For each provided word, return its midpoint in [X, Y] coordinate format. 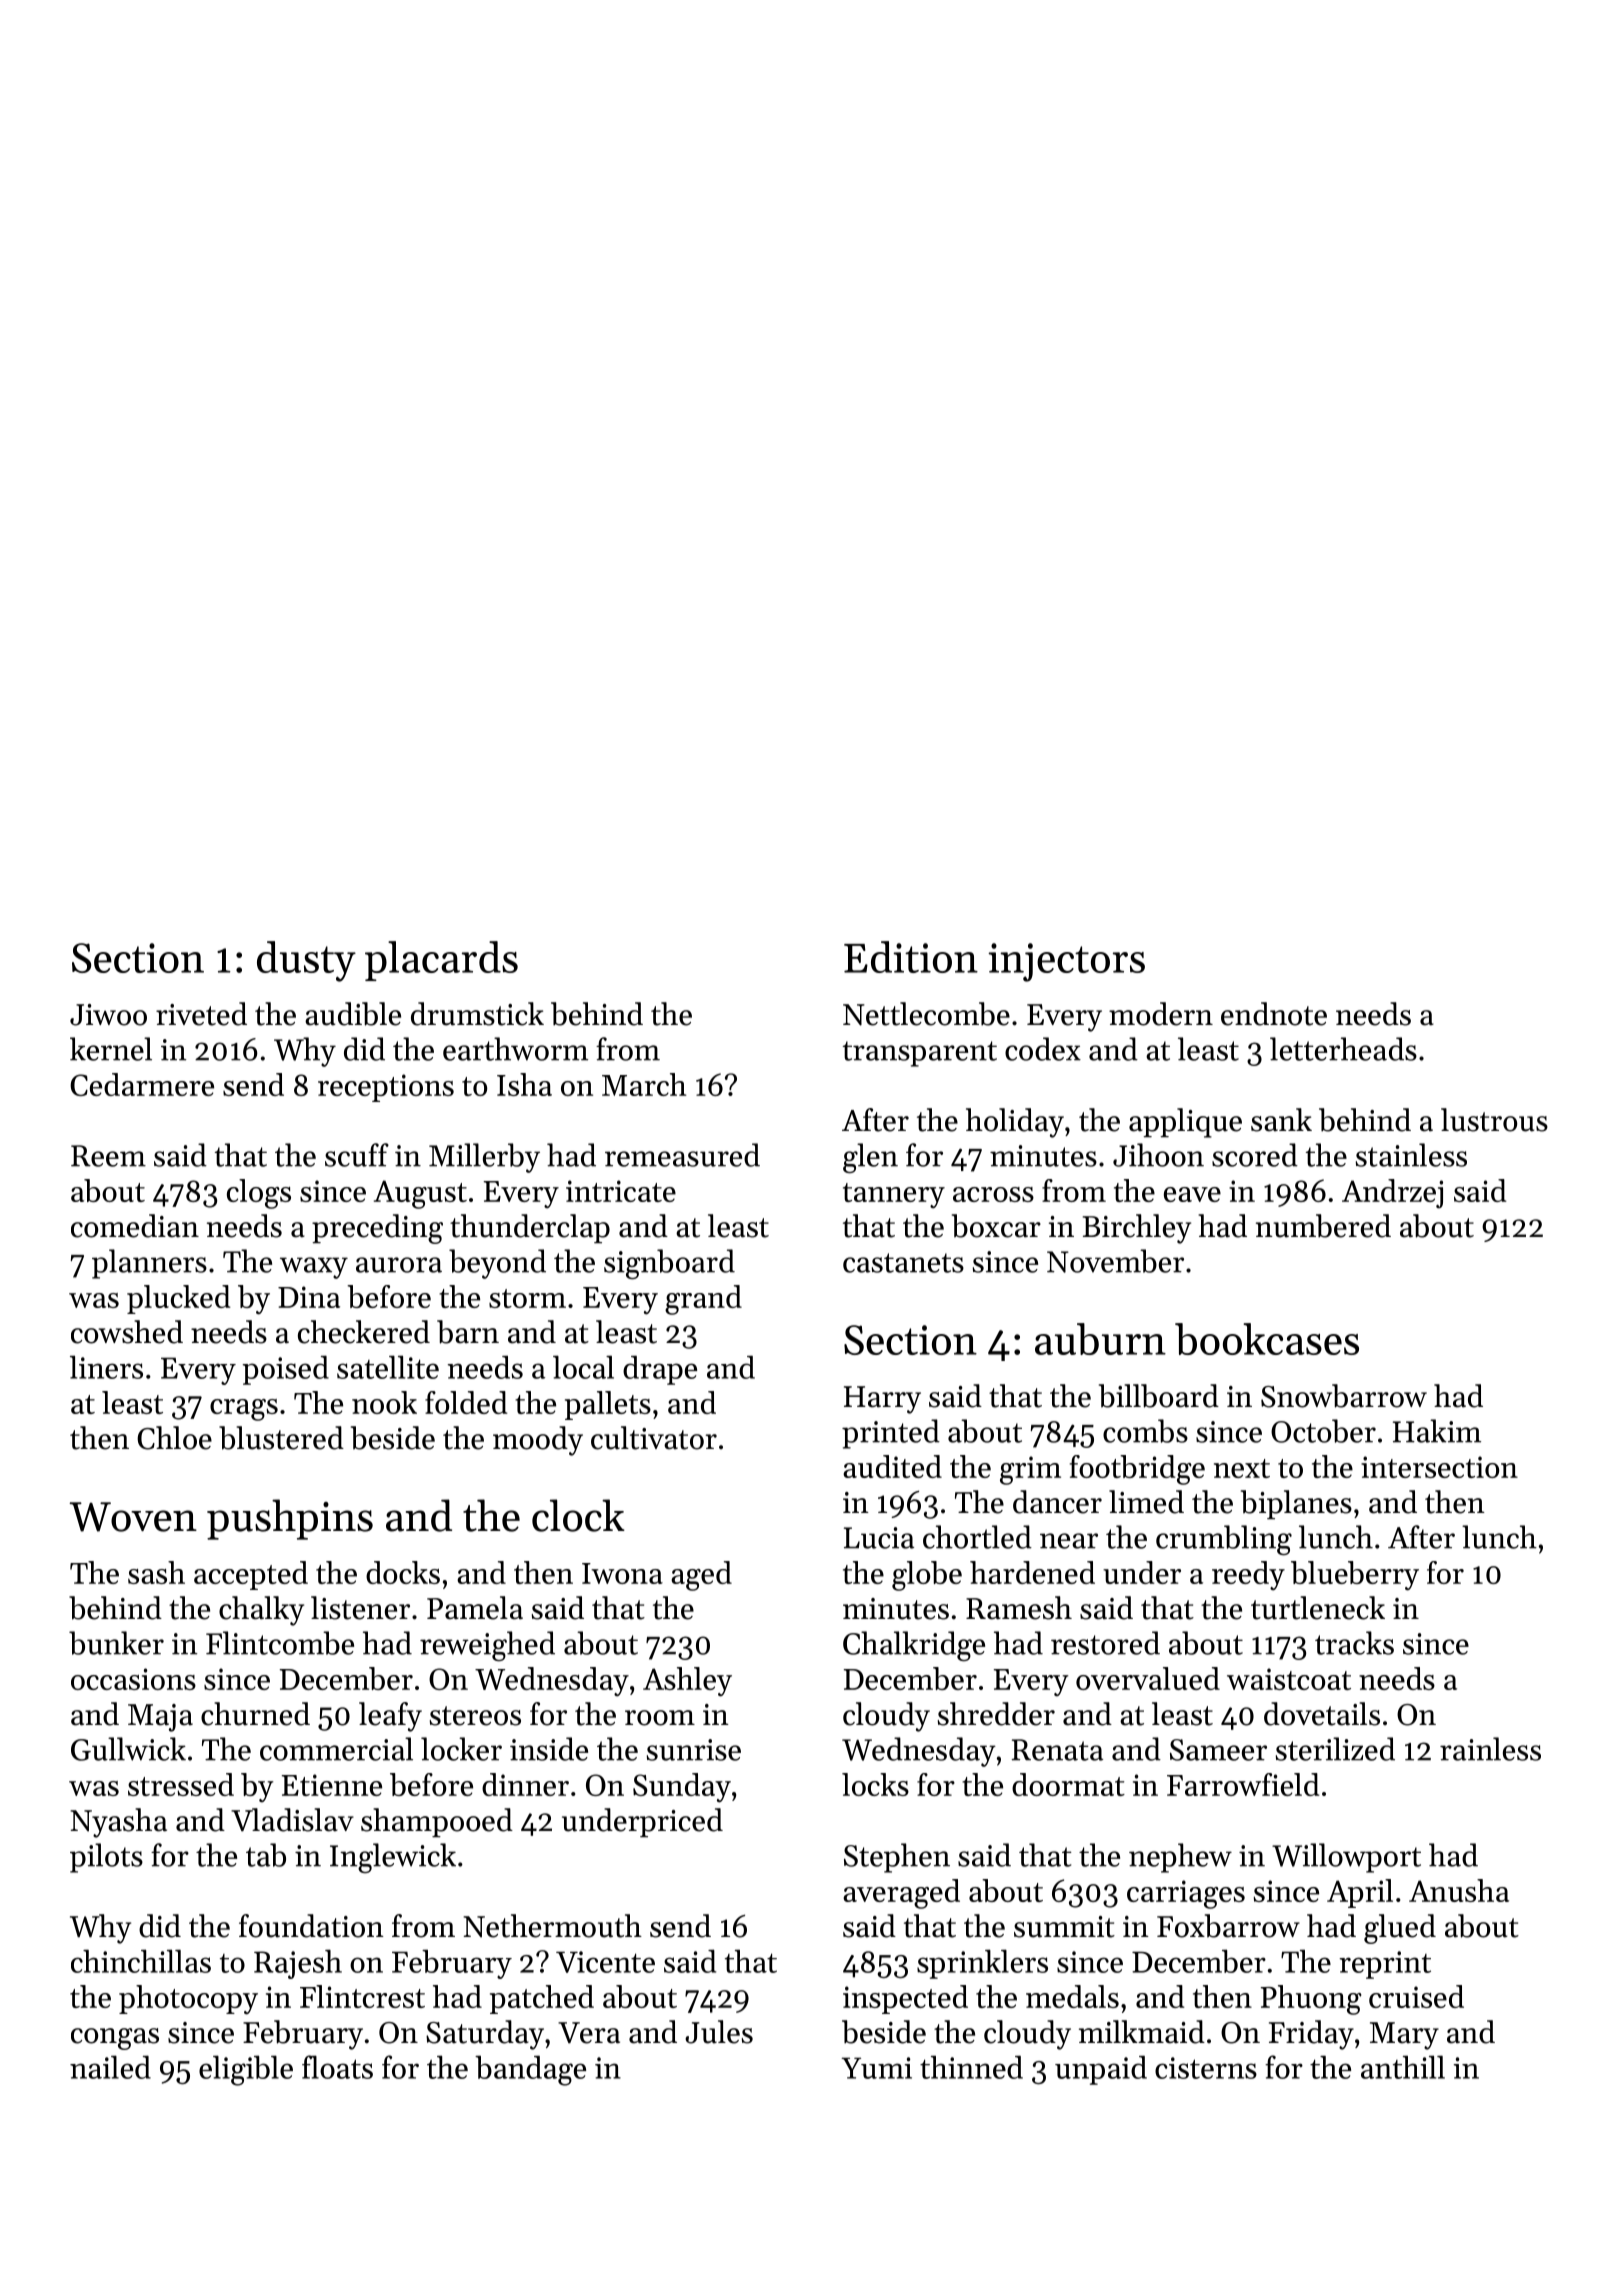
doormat [1068, 1784]
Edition [911, 957]
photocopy [188, 2000]
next [1242, 1468]
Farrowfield [1243, 1784]
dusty [306, 961]
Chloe [174, 1438]
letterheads [1343, 1049]
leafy [390, 1717]
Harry [882, 1400]
